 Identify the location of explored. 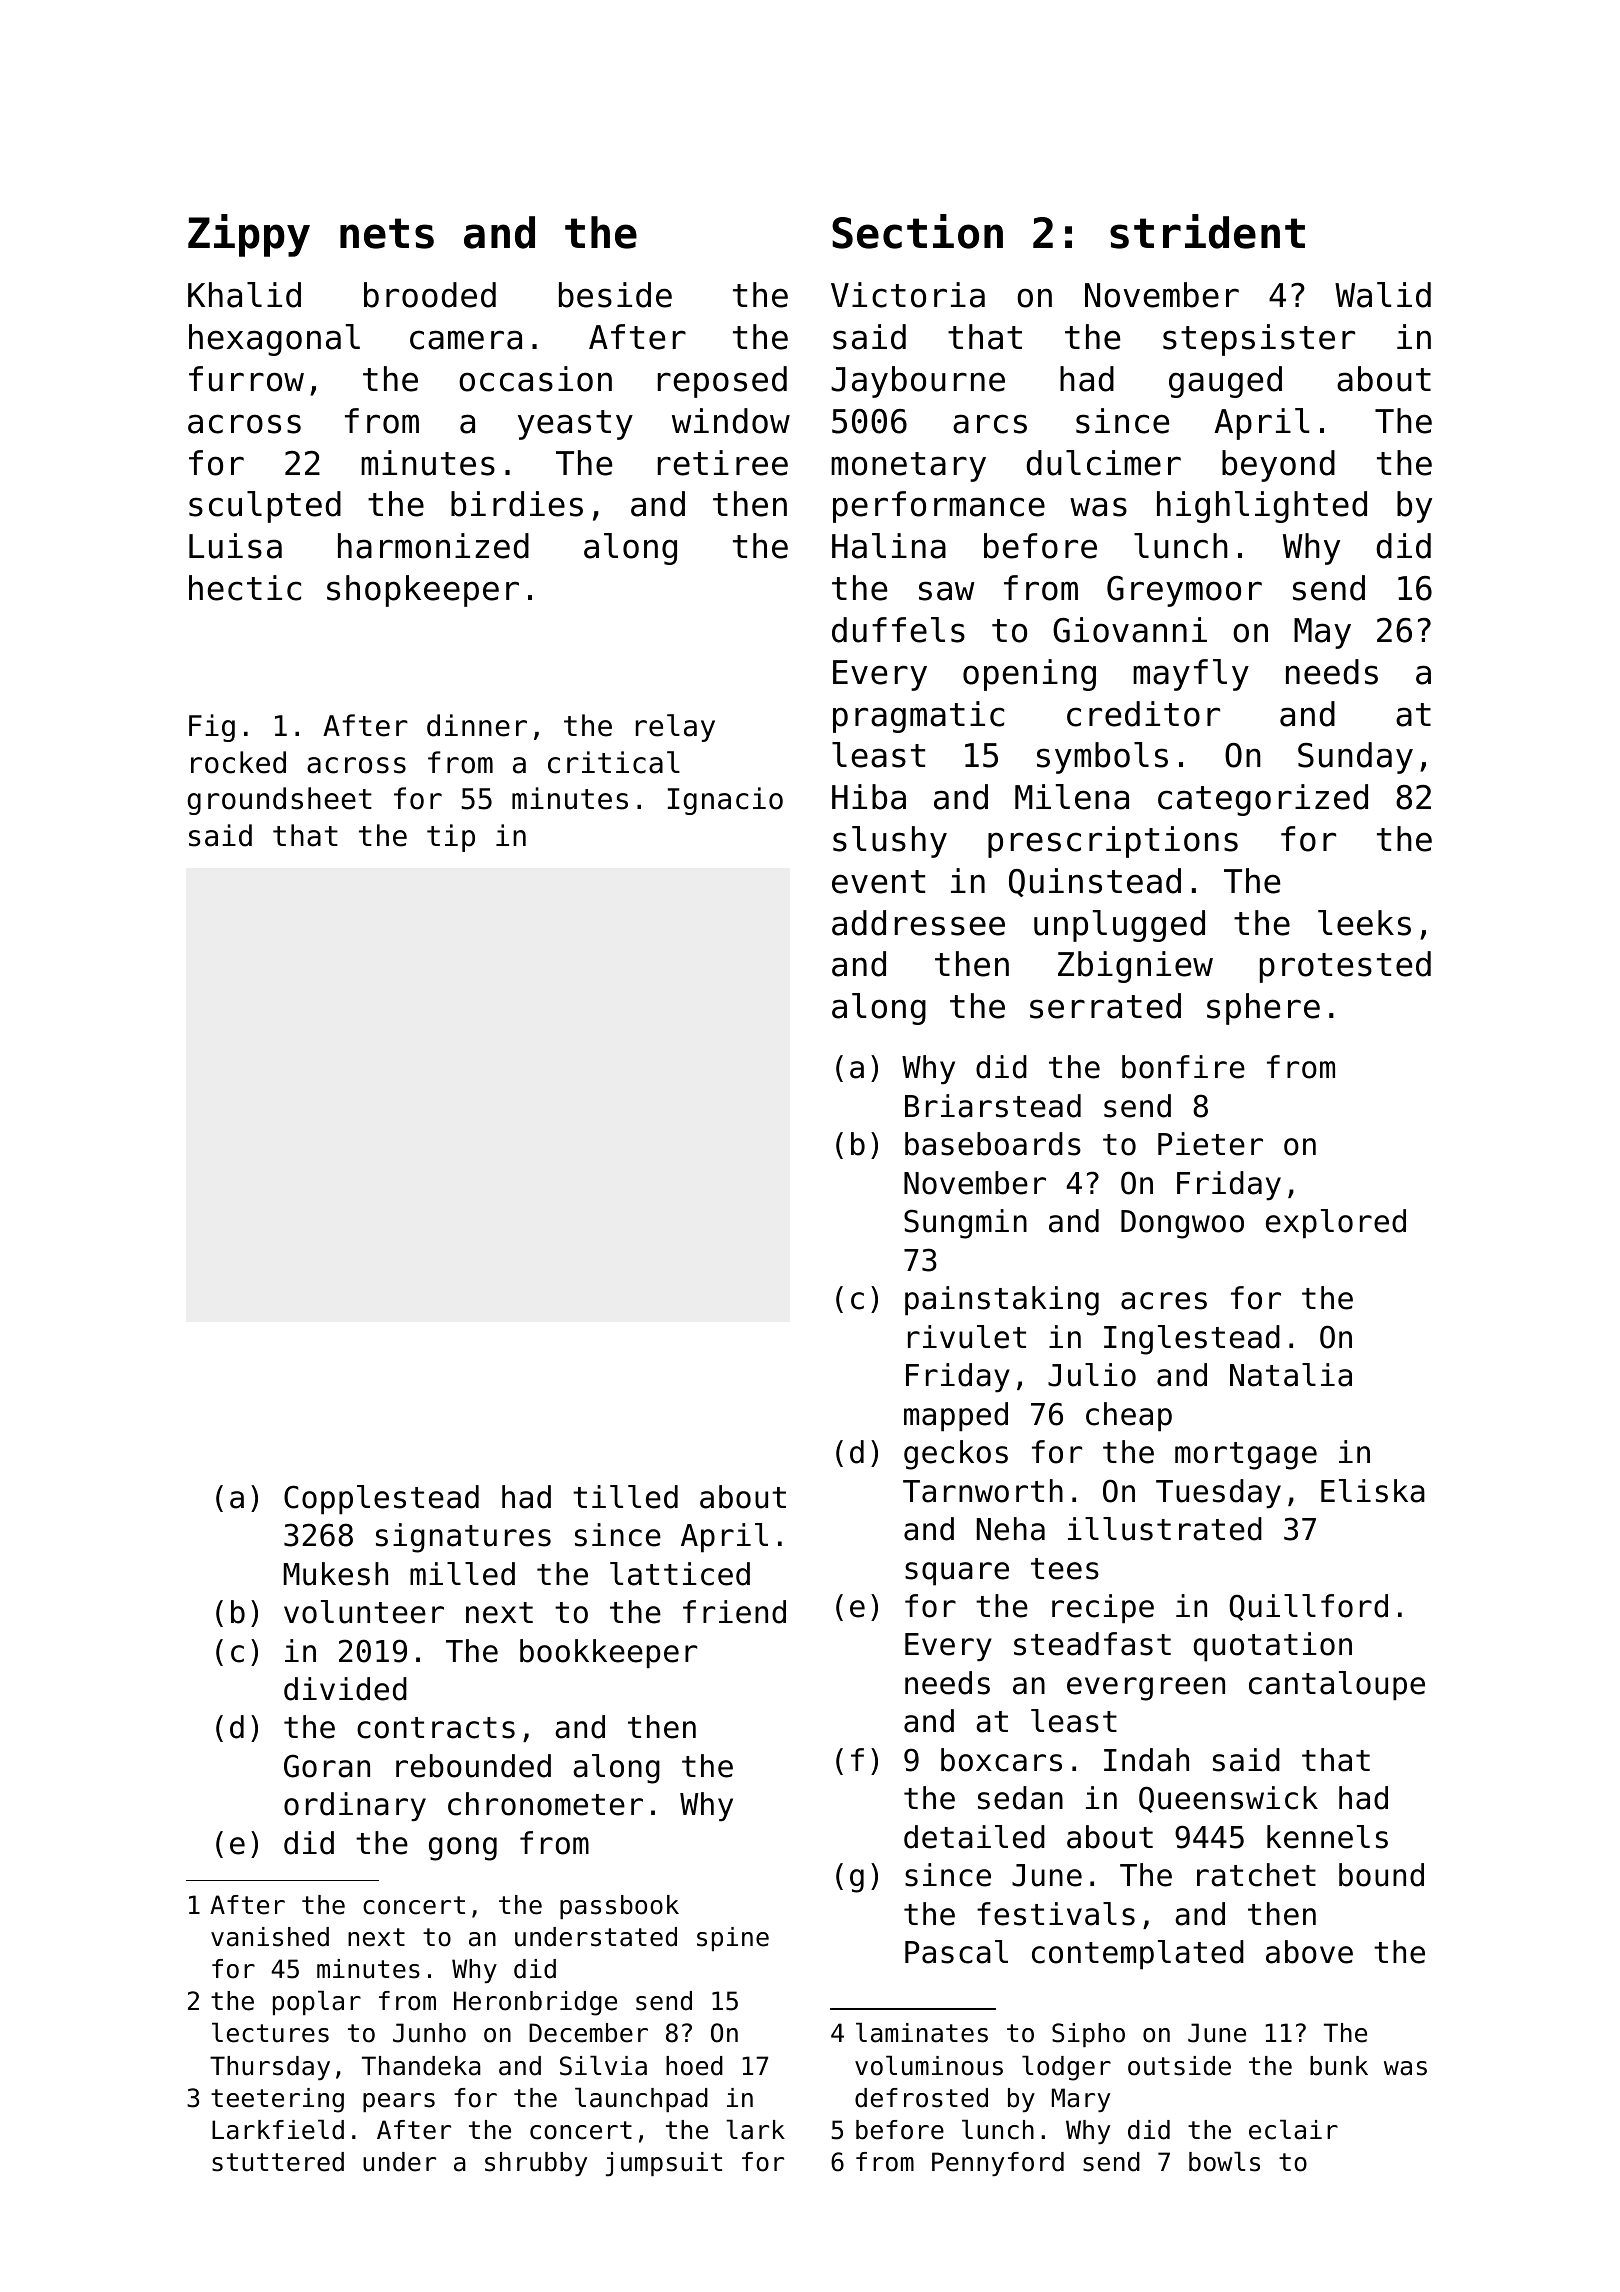
(1336, 1224).
